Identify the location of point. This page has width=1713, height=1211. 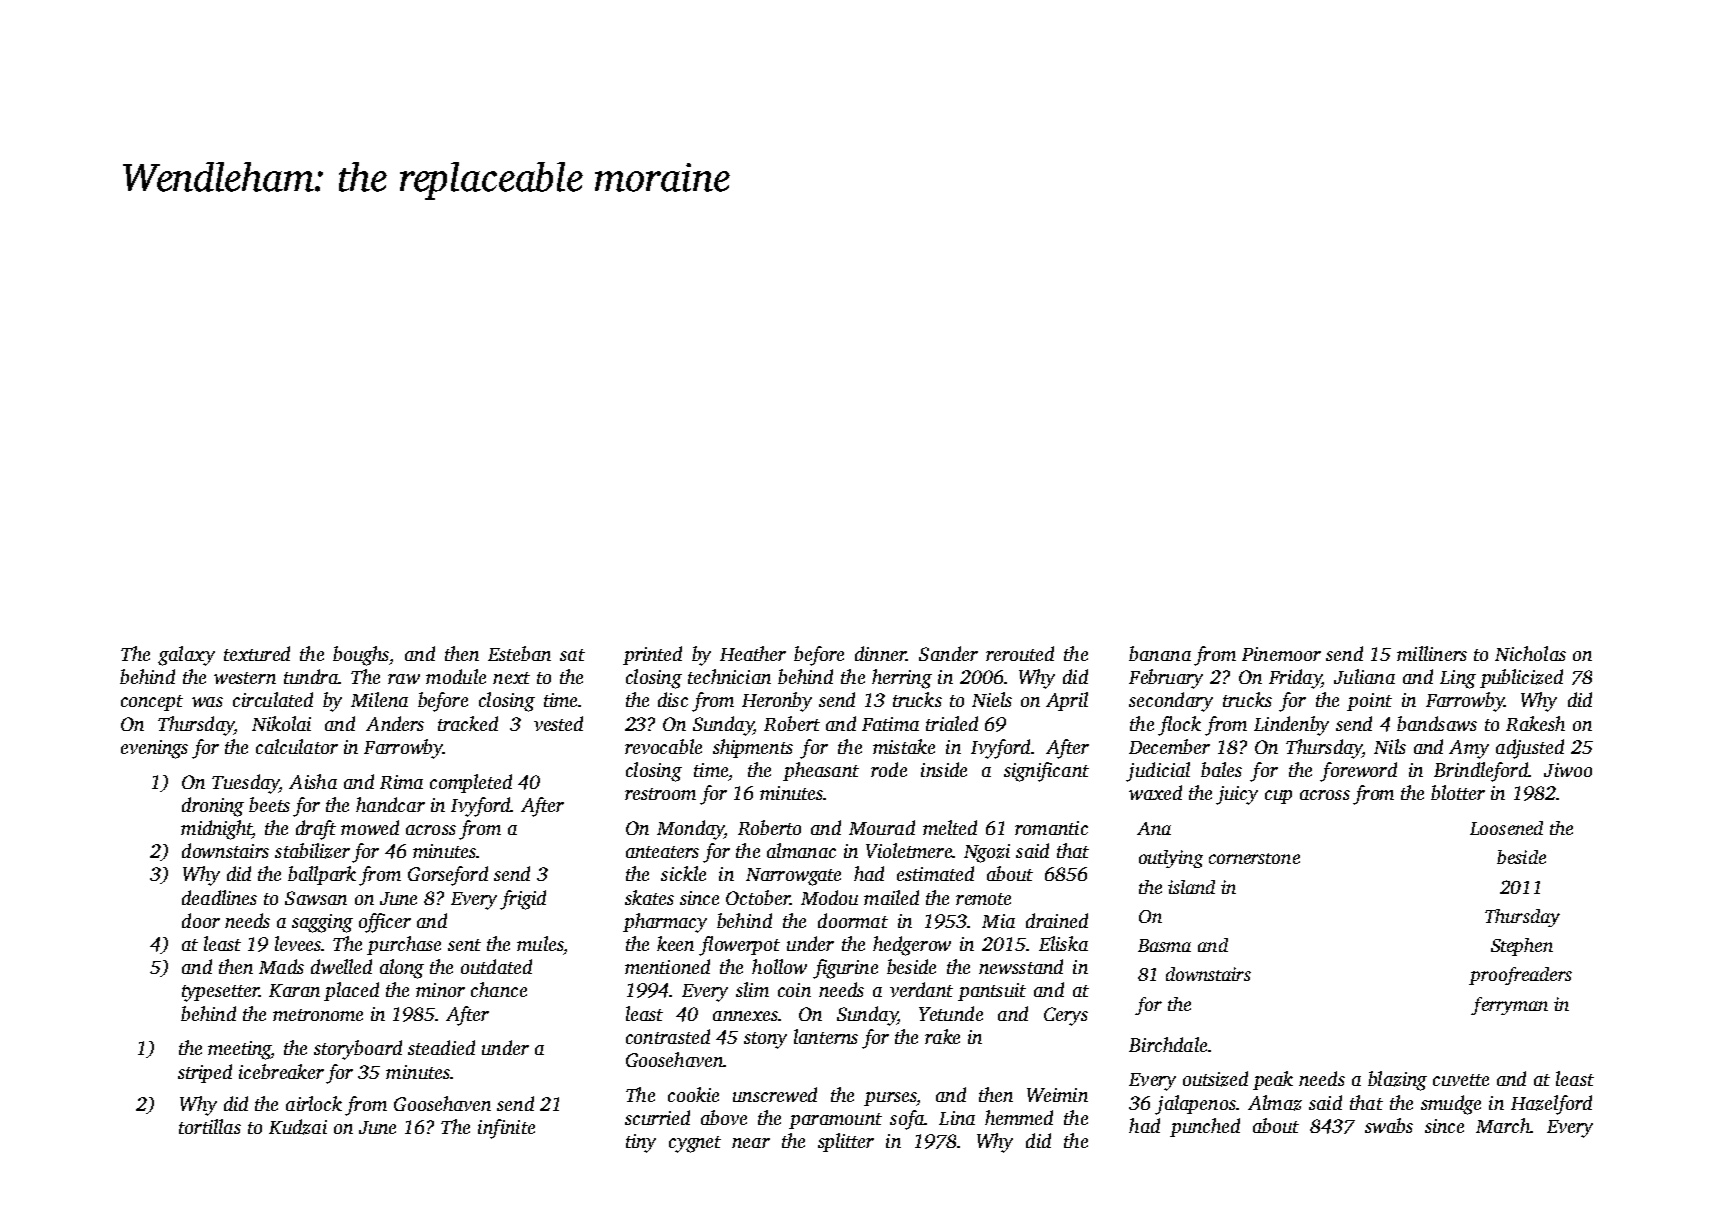
(1369, 702).
